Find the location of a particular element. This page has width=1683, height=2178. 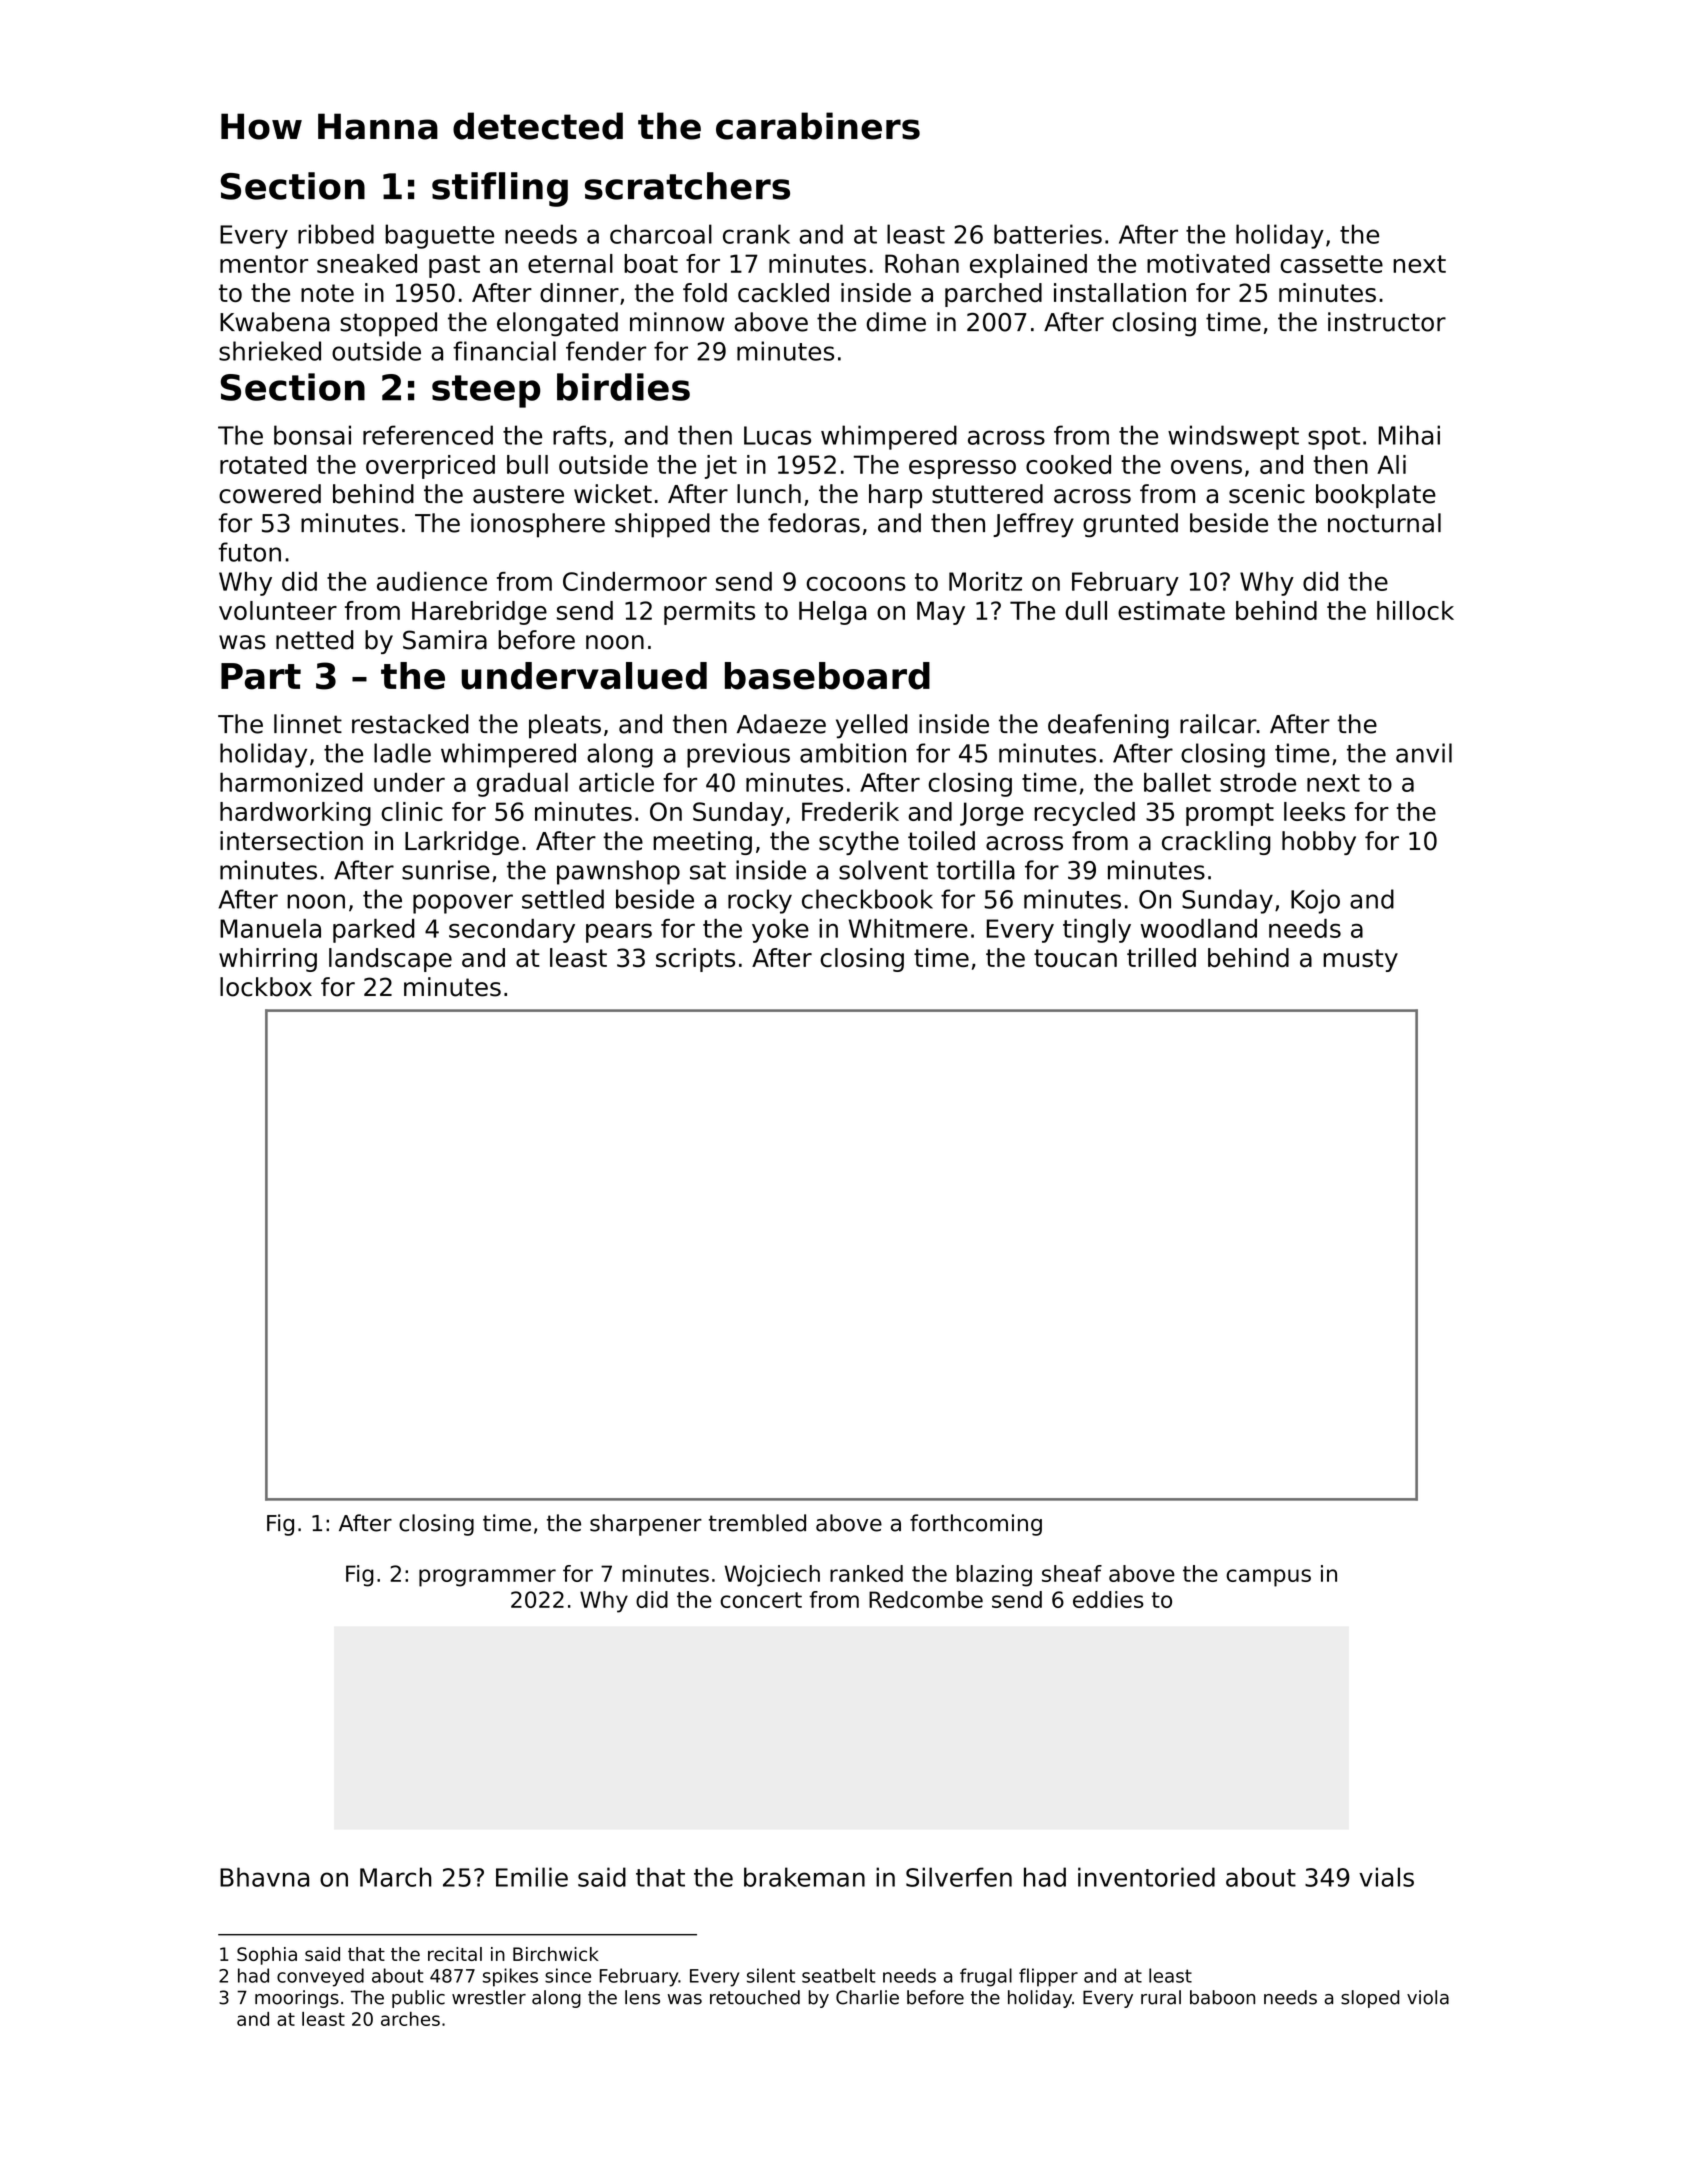

fedoras is located at coordinates (814, 523).
